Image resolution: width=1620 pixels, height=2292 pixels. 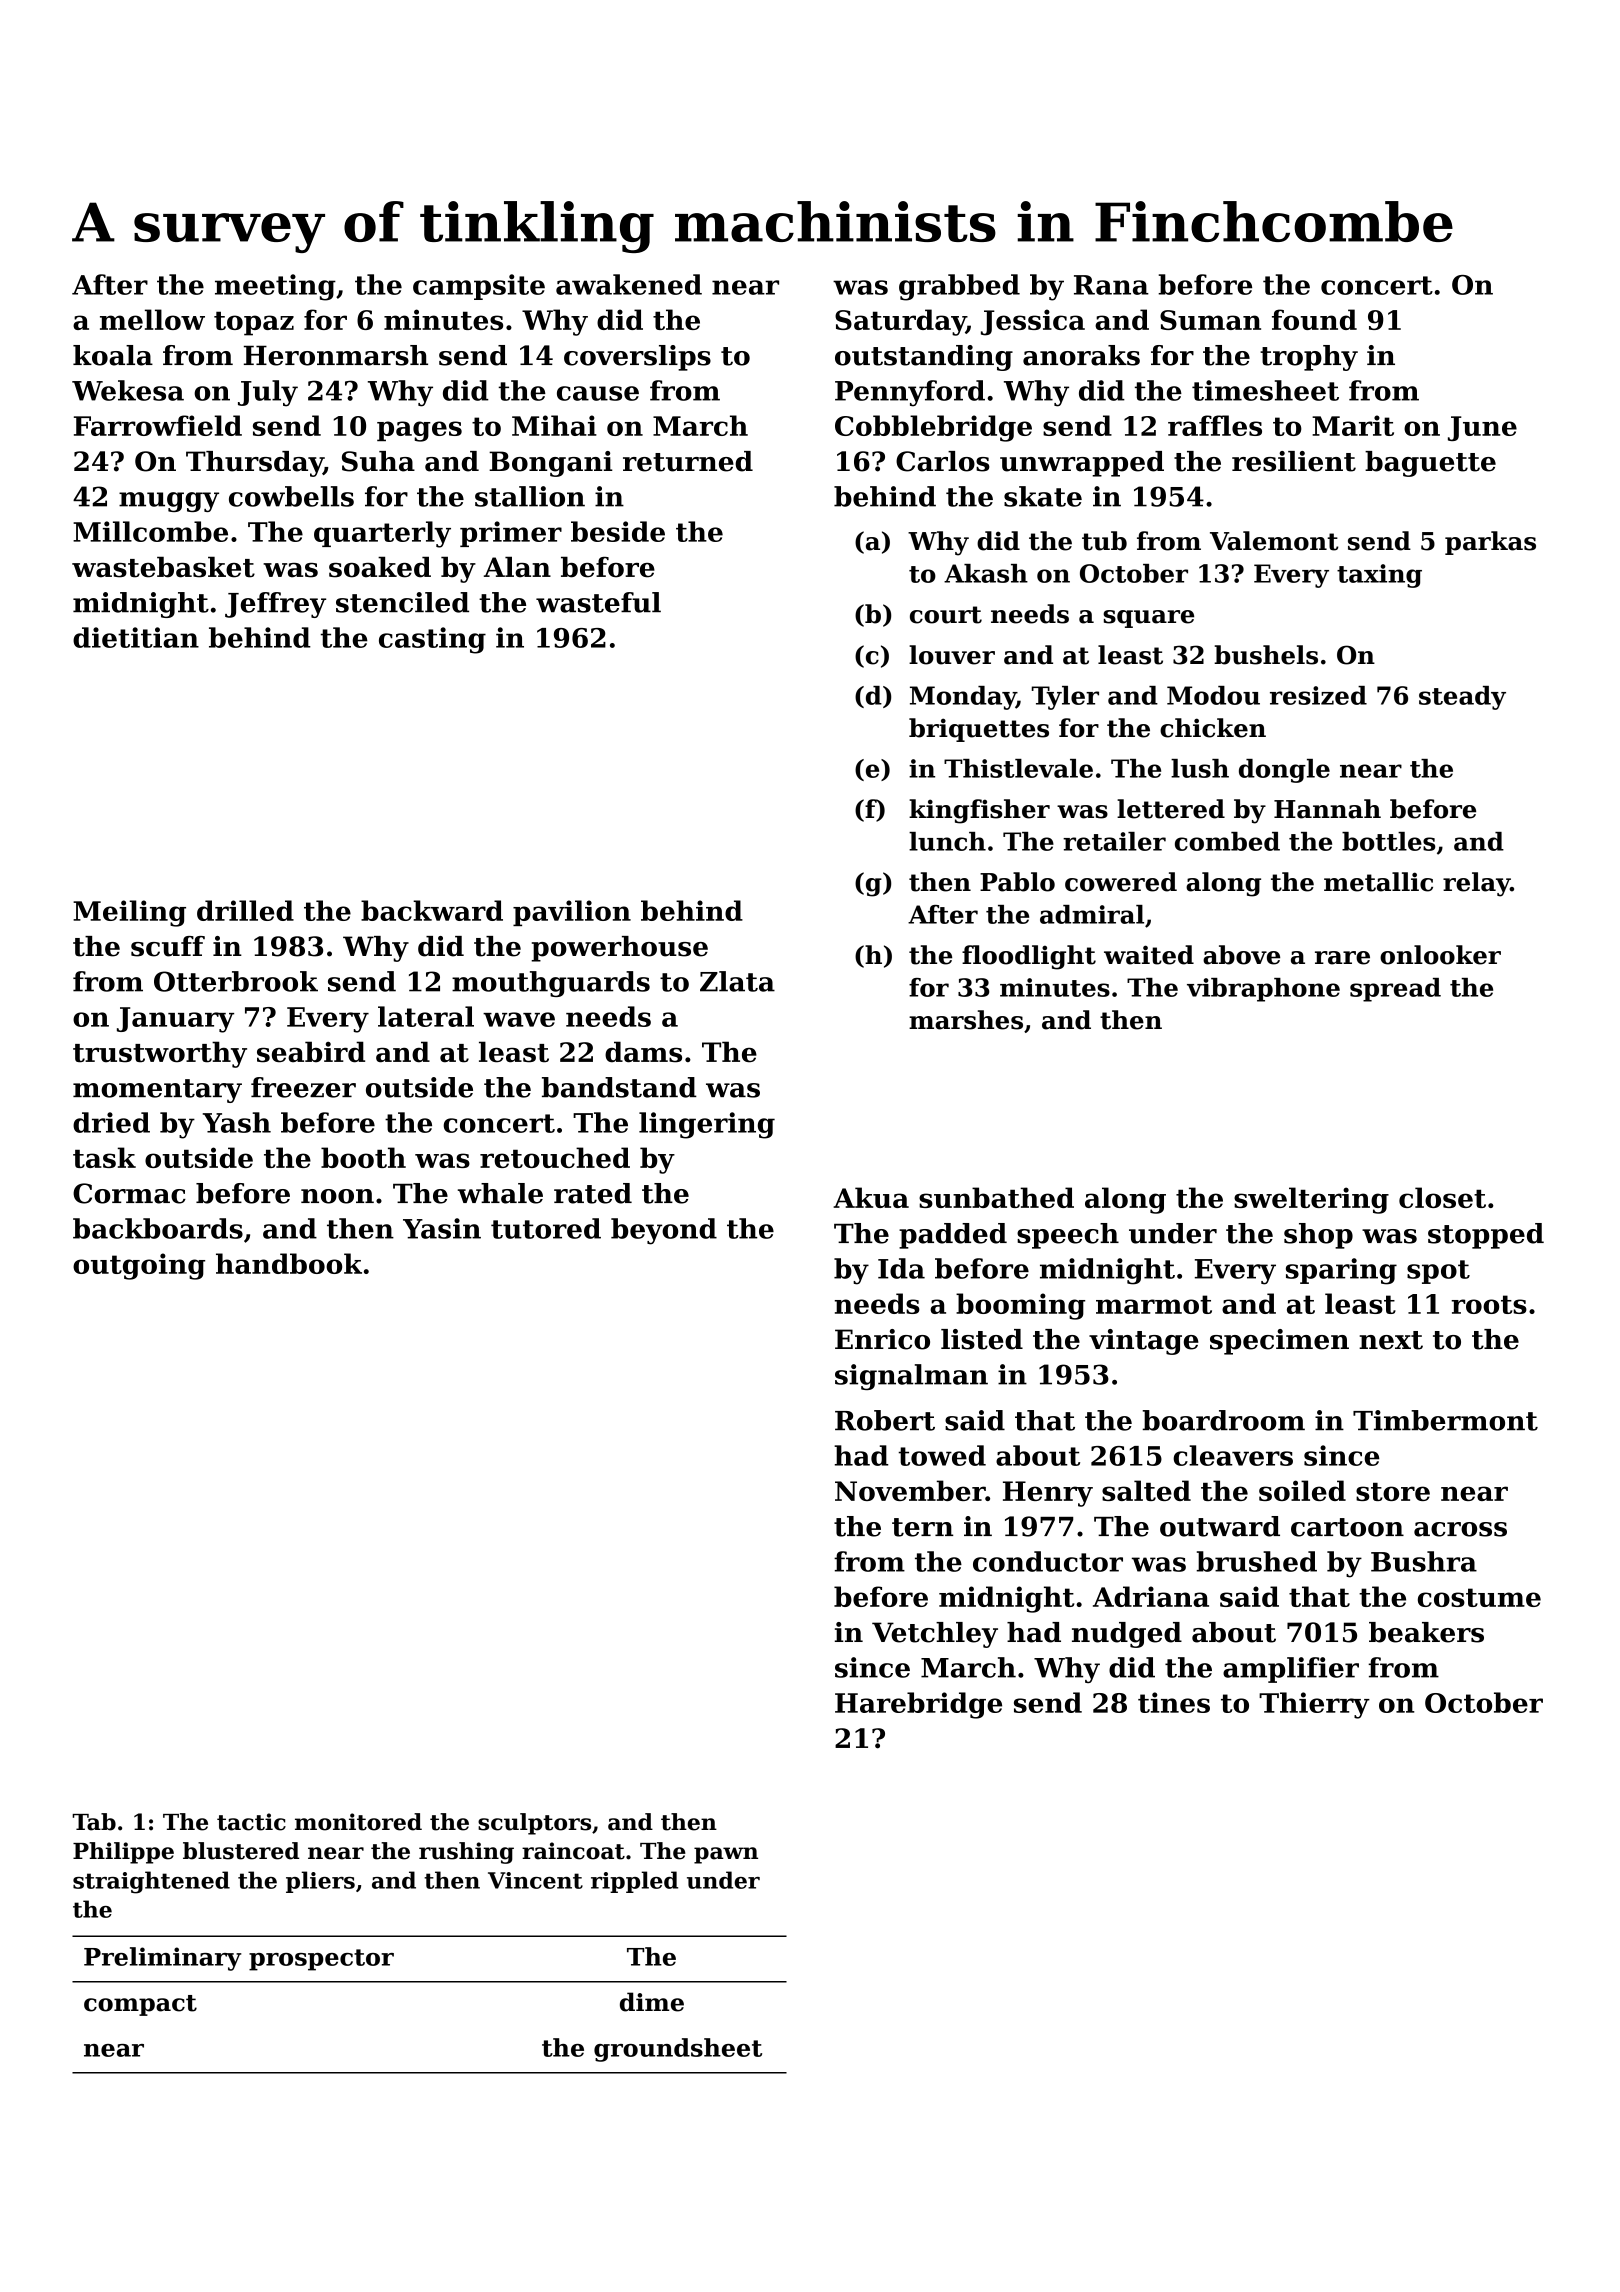 What do you see at coordinates (289, 1263) in the document?
I see `handbook` at bounding box center [289, 1263].
